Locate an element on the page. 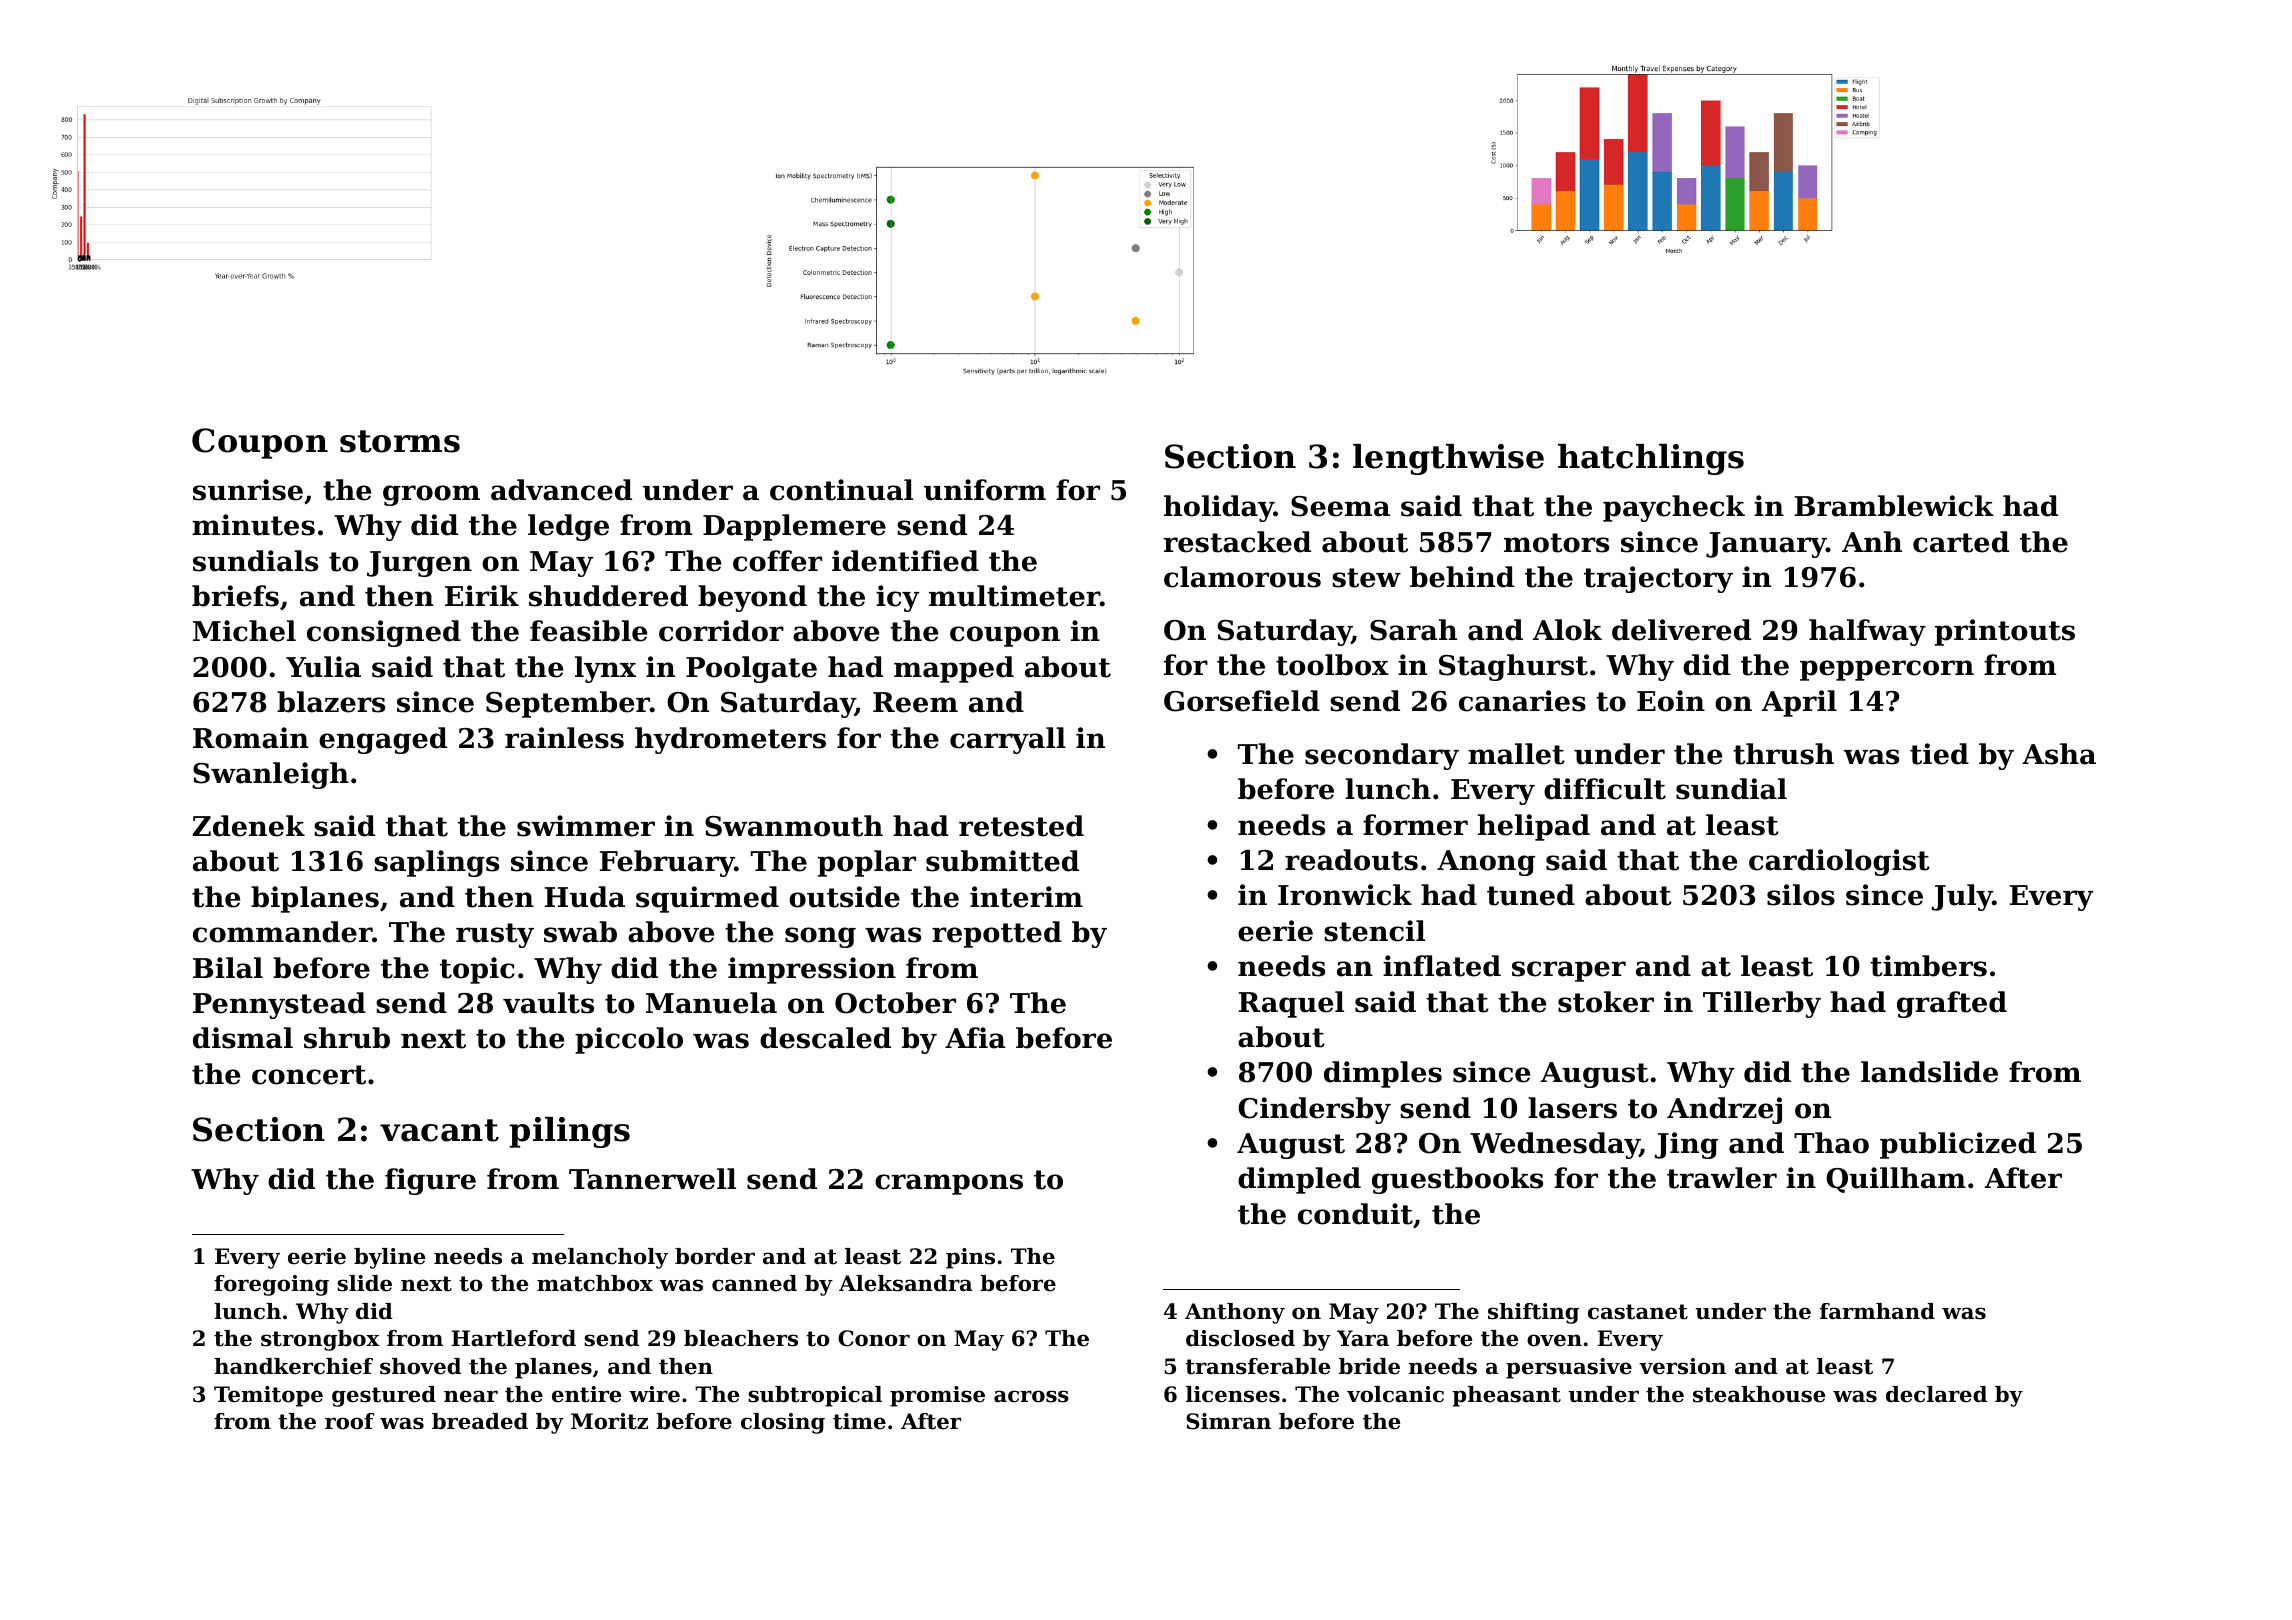  Moritz is located at coordinates (609, 1421).
